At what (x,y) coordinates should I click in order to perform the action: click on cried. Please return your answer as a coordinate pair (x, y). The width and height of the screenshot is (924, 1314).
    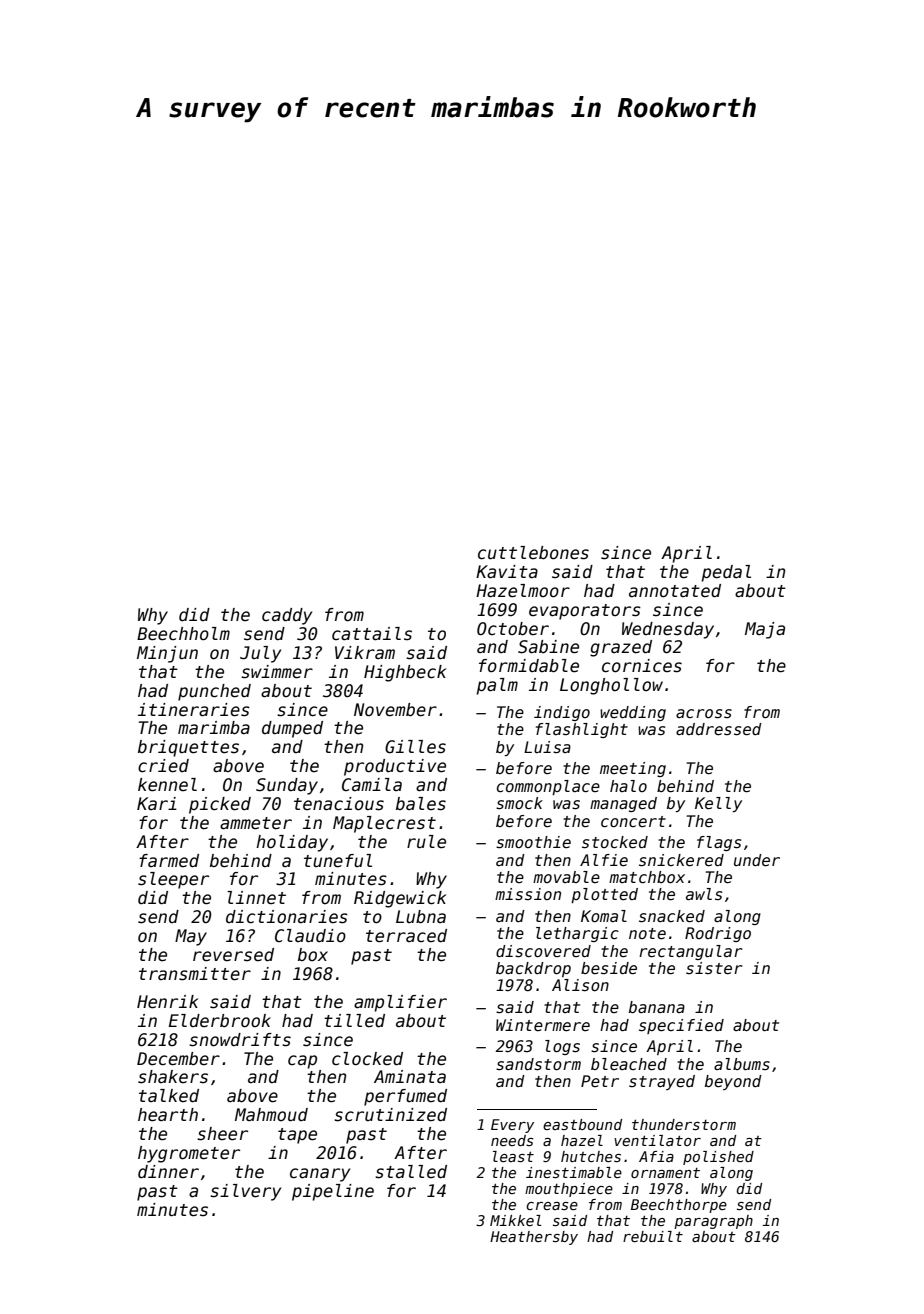
    Looking at the image, I should click on (163, 766).
